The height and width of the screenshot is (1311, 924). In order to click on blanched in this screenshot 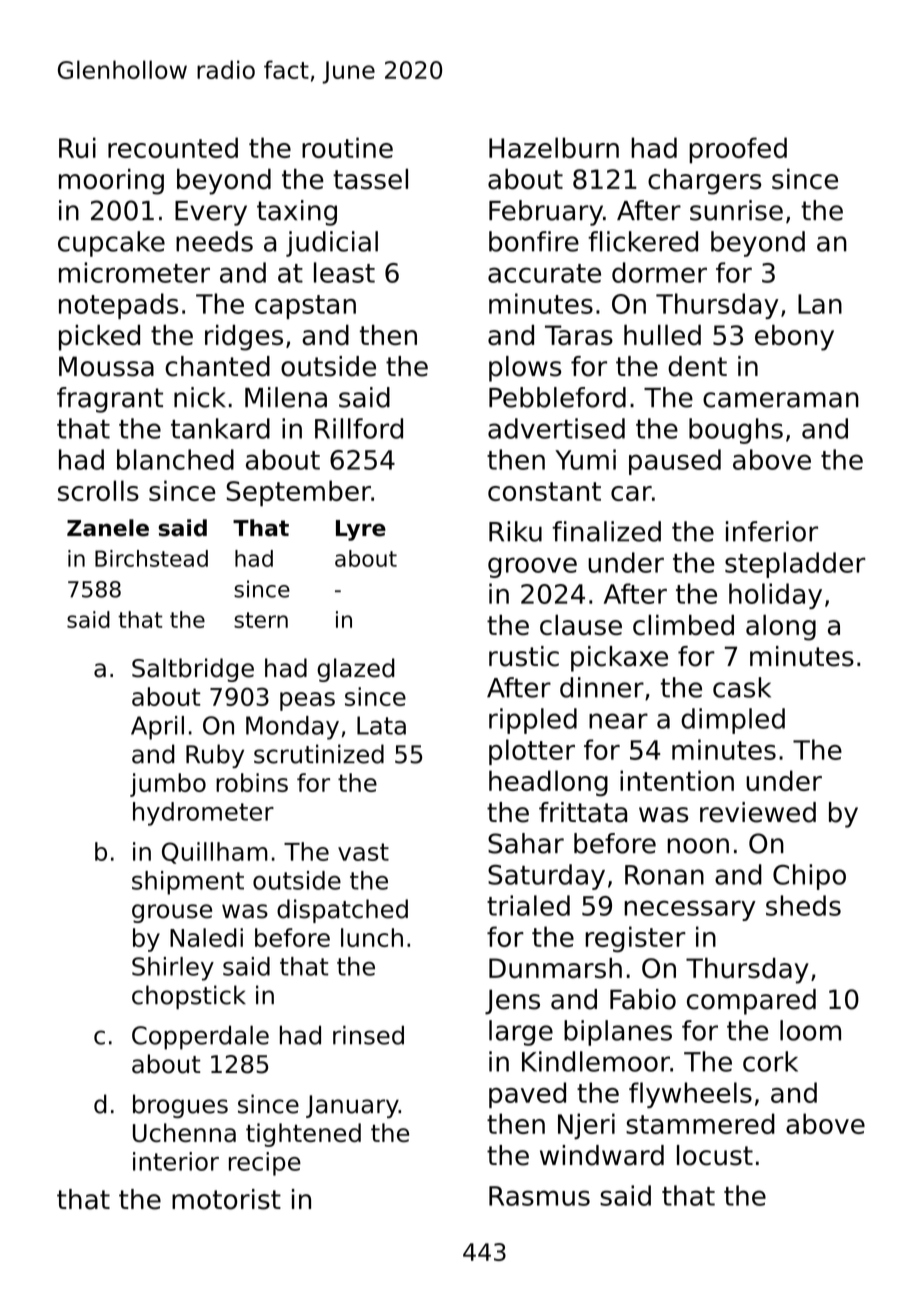, I will do `click(175, 459)`.
